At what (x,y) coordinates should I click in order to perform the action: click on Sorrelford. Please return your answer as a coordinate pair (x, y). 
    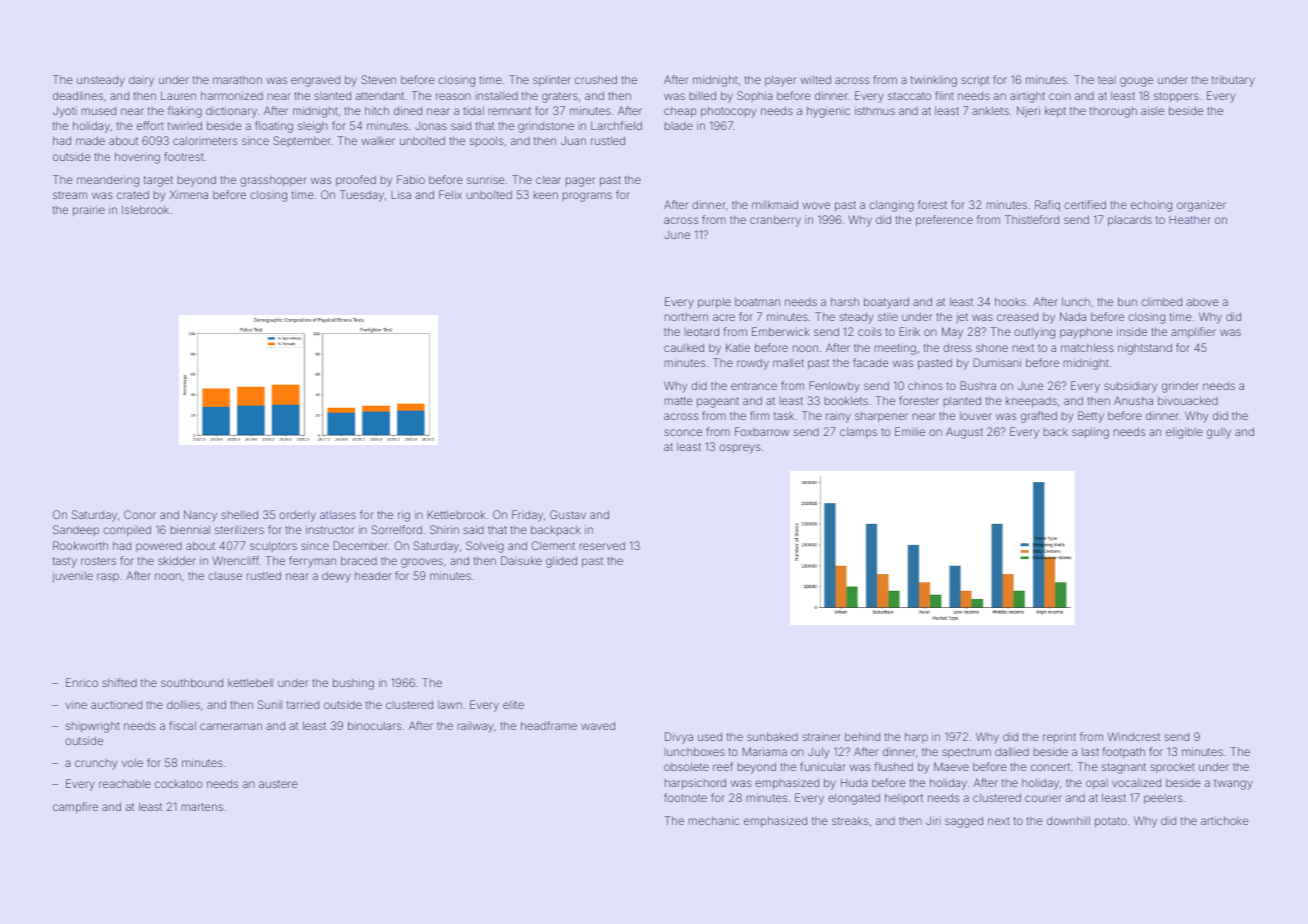
    Looking at the image, I should click on (396, 529).
